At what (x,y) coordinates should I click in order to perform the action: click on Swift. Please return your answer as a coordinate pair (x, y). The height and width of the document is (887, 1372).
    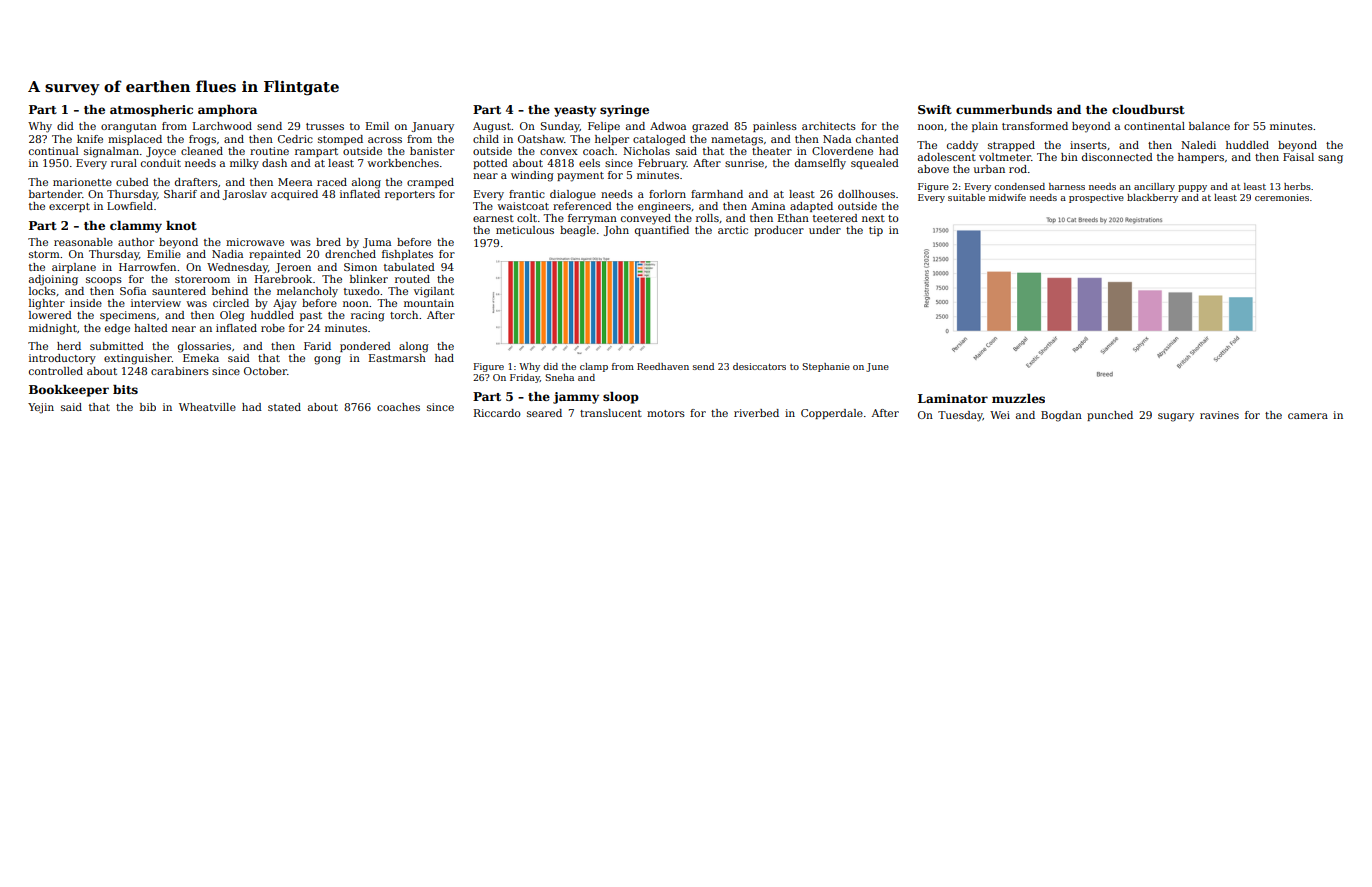
    Looking at the image, I should click on (935, 109).
